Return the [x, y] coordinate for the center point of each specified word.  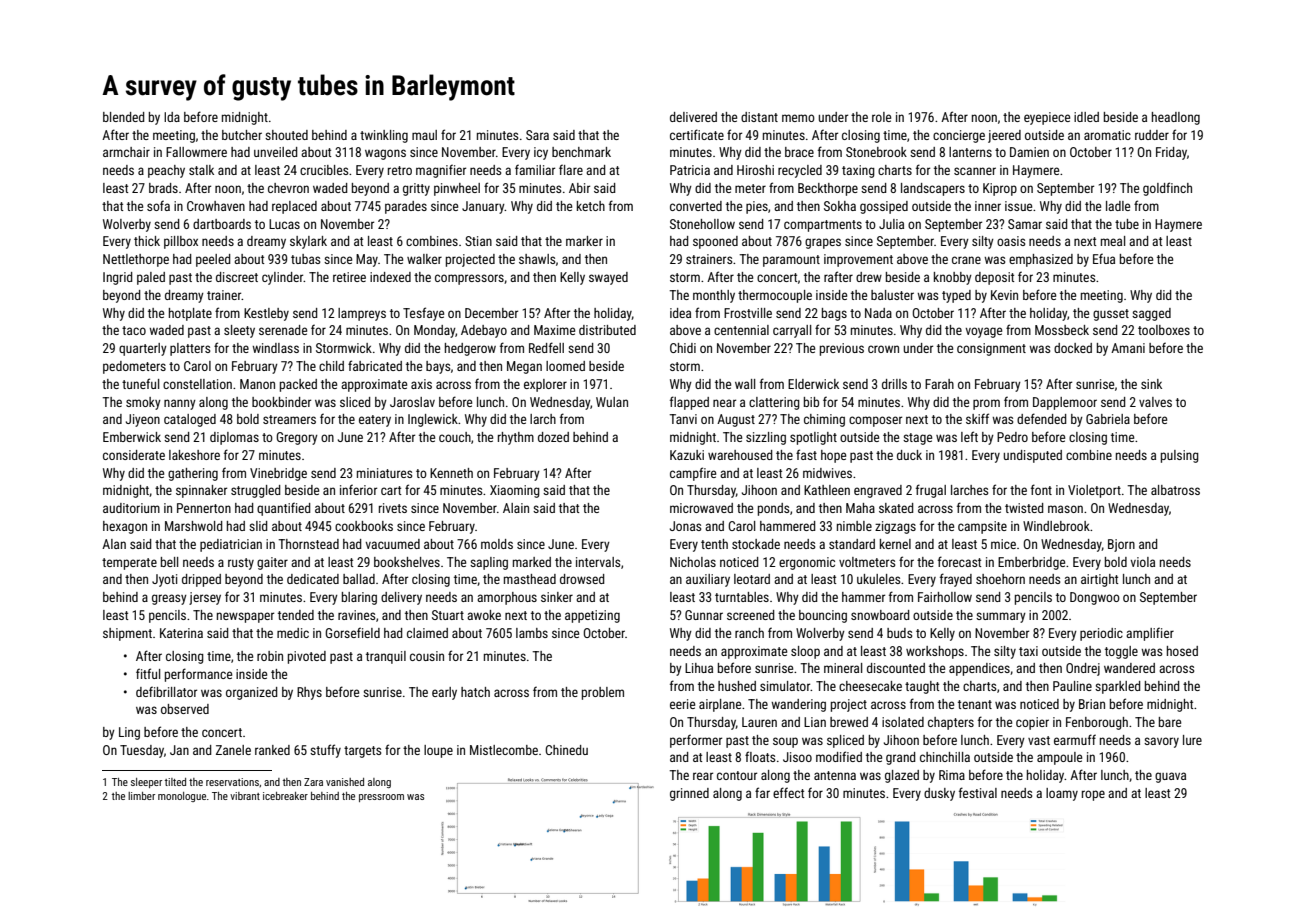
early [444, 693]
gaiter [272, 563]
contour [737, 775]
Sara [537, 135]
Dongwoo [1095, 598]
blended [123, 117]
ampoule [1059, 758]
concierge [959, 136]
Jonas [685, 526]
